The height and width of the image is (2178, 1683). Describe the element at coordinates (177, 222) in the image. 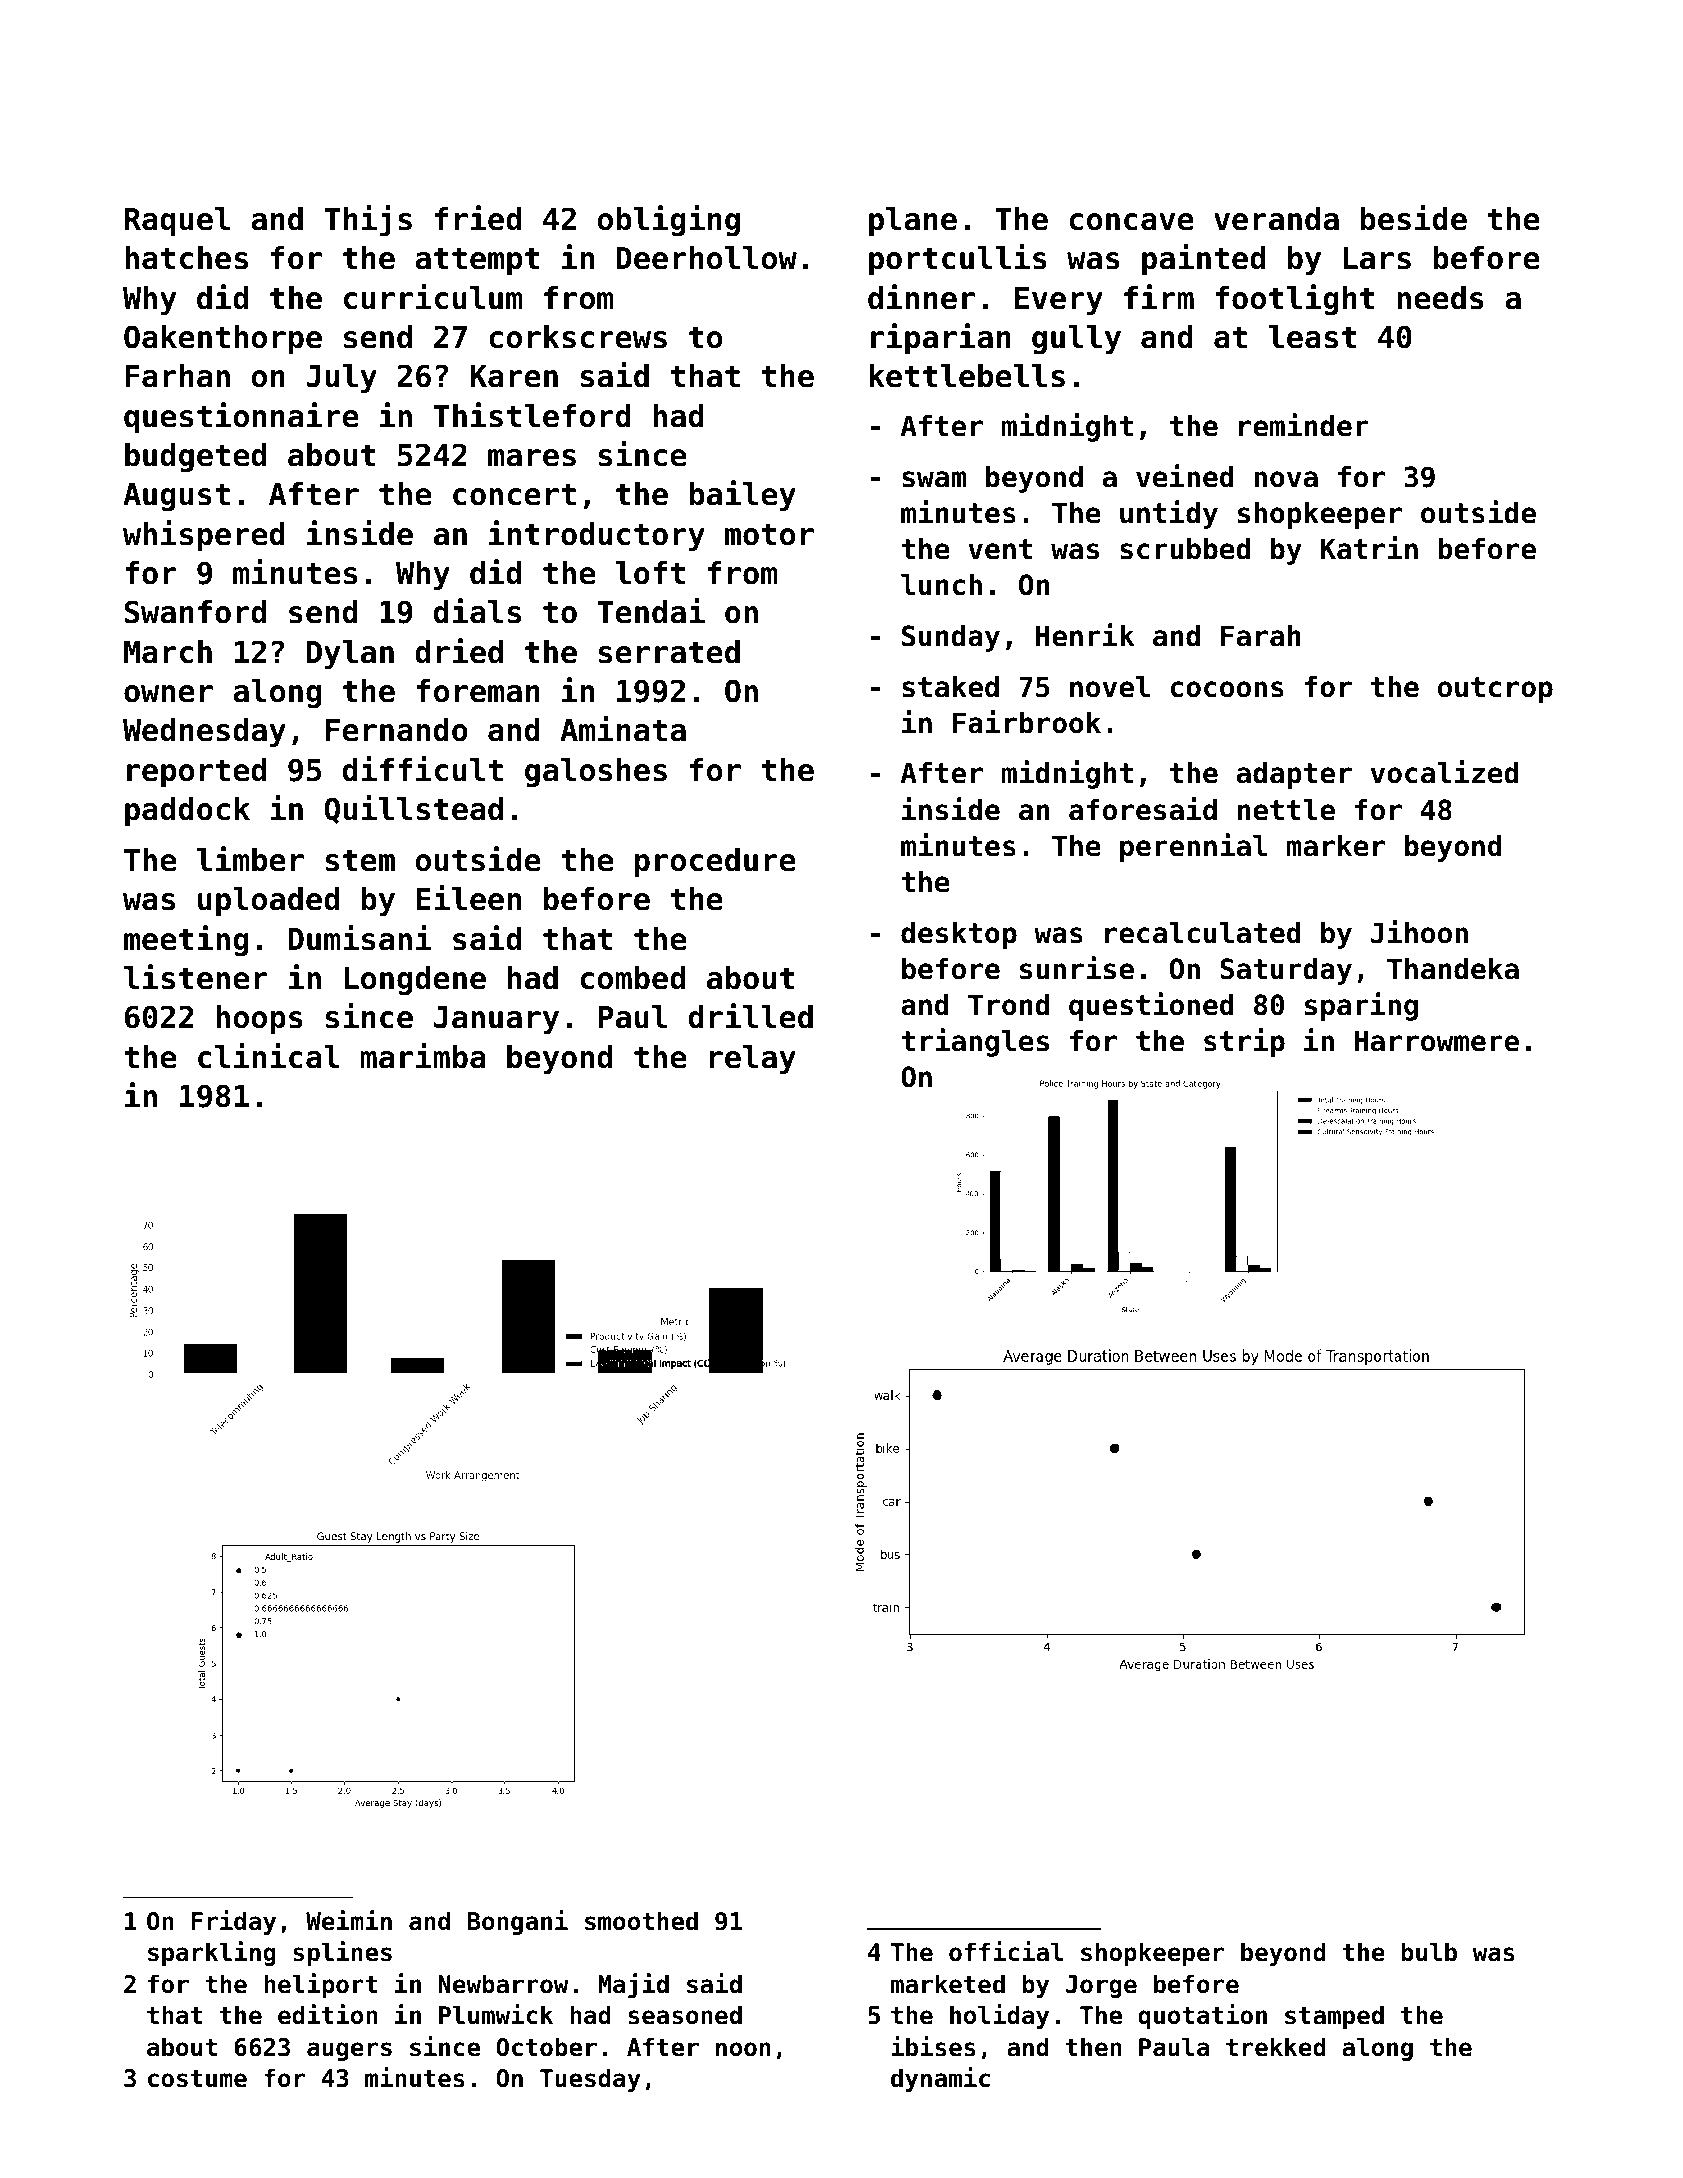

I see `Raquel` at that location.
